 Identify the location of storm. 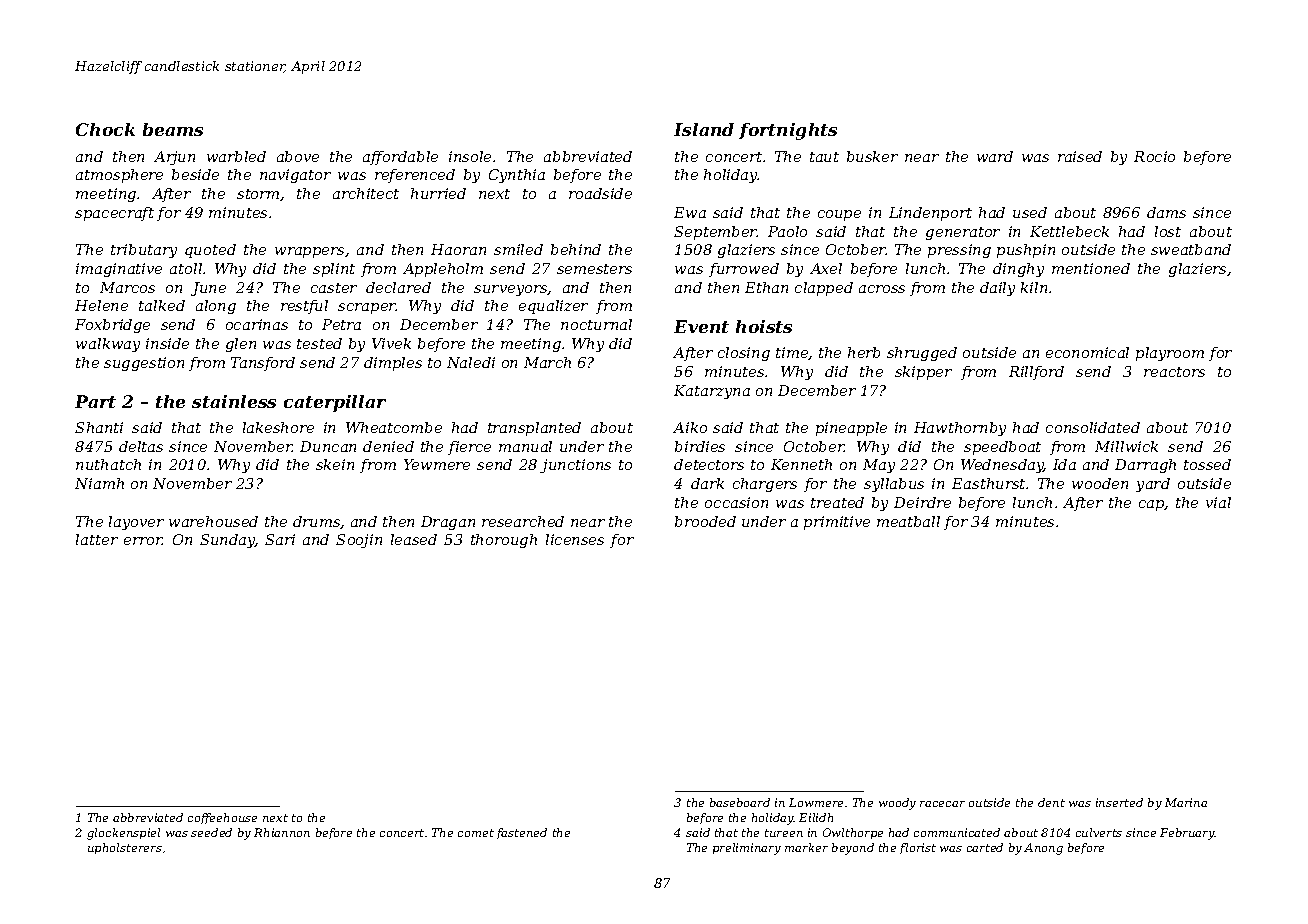
(259, 195).
